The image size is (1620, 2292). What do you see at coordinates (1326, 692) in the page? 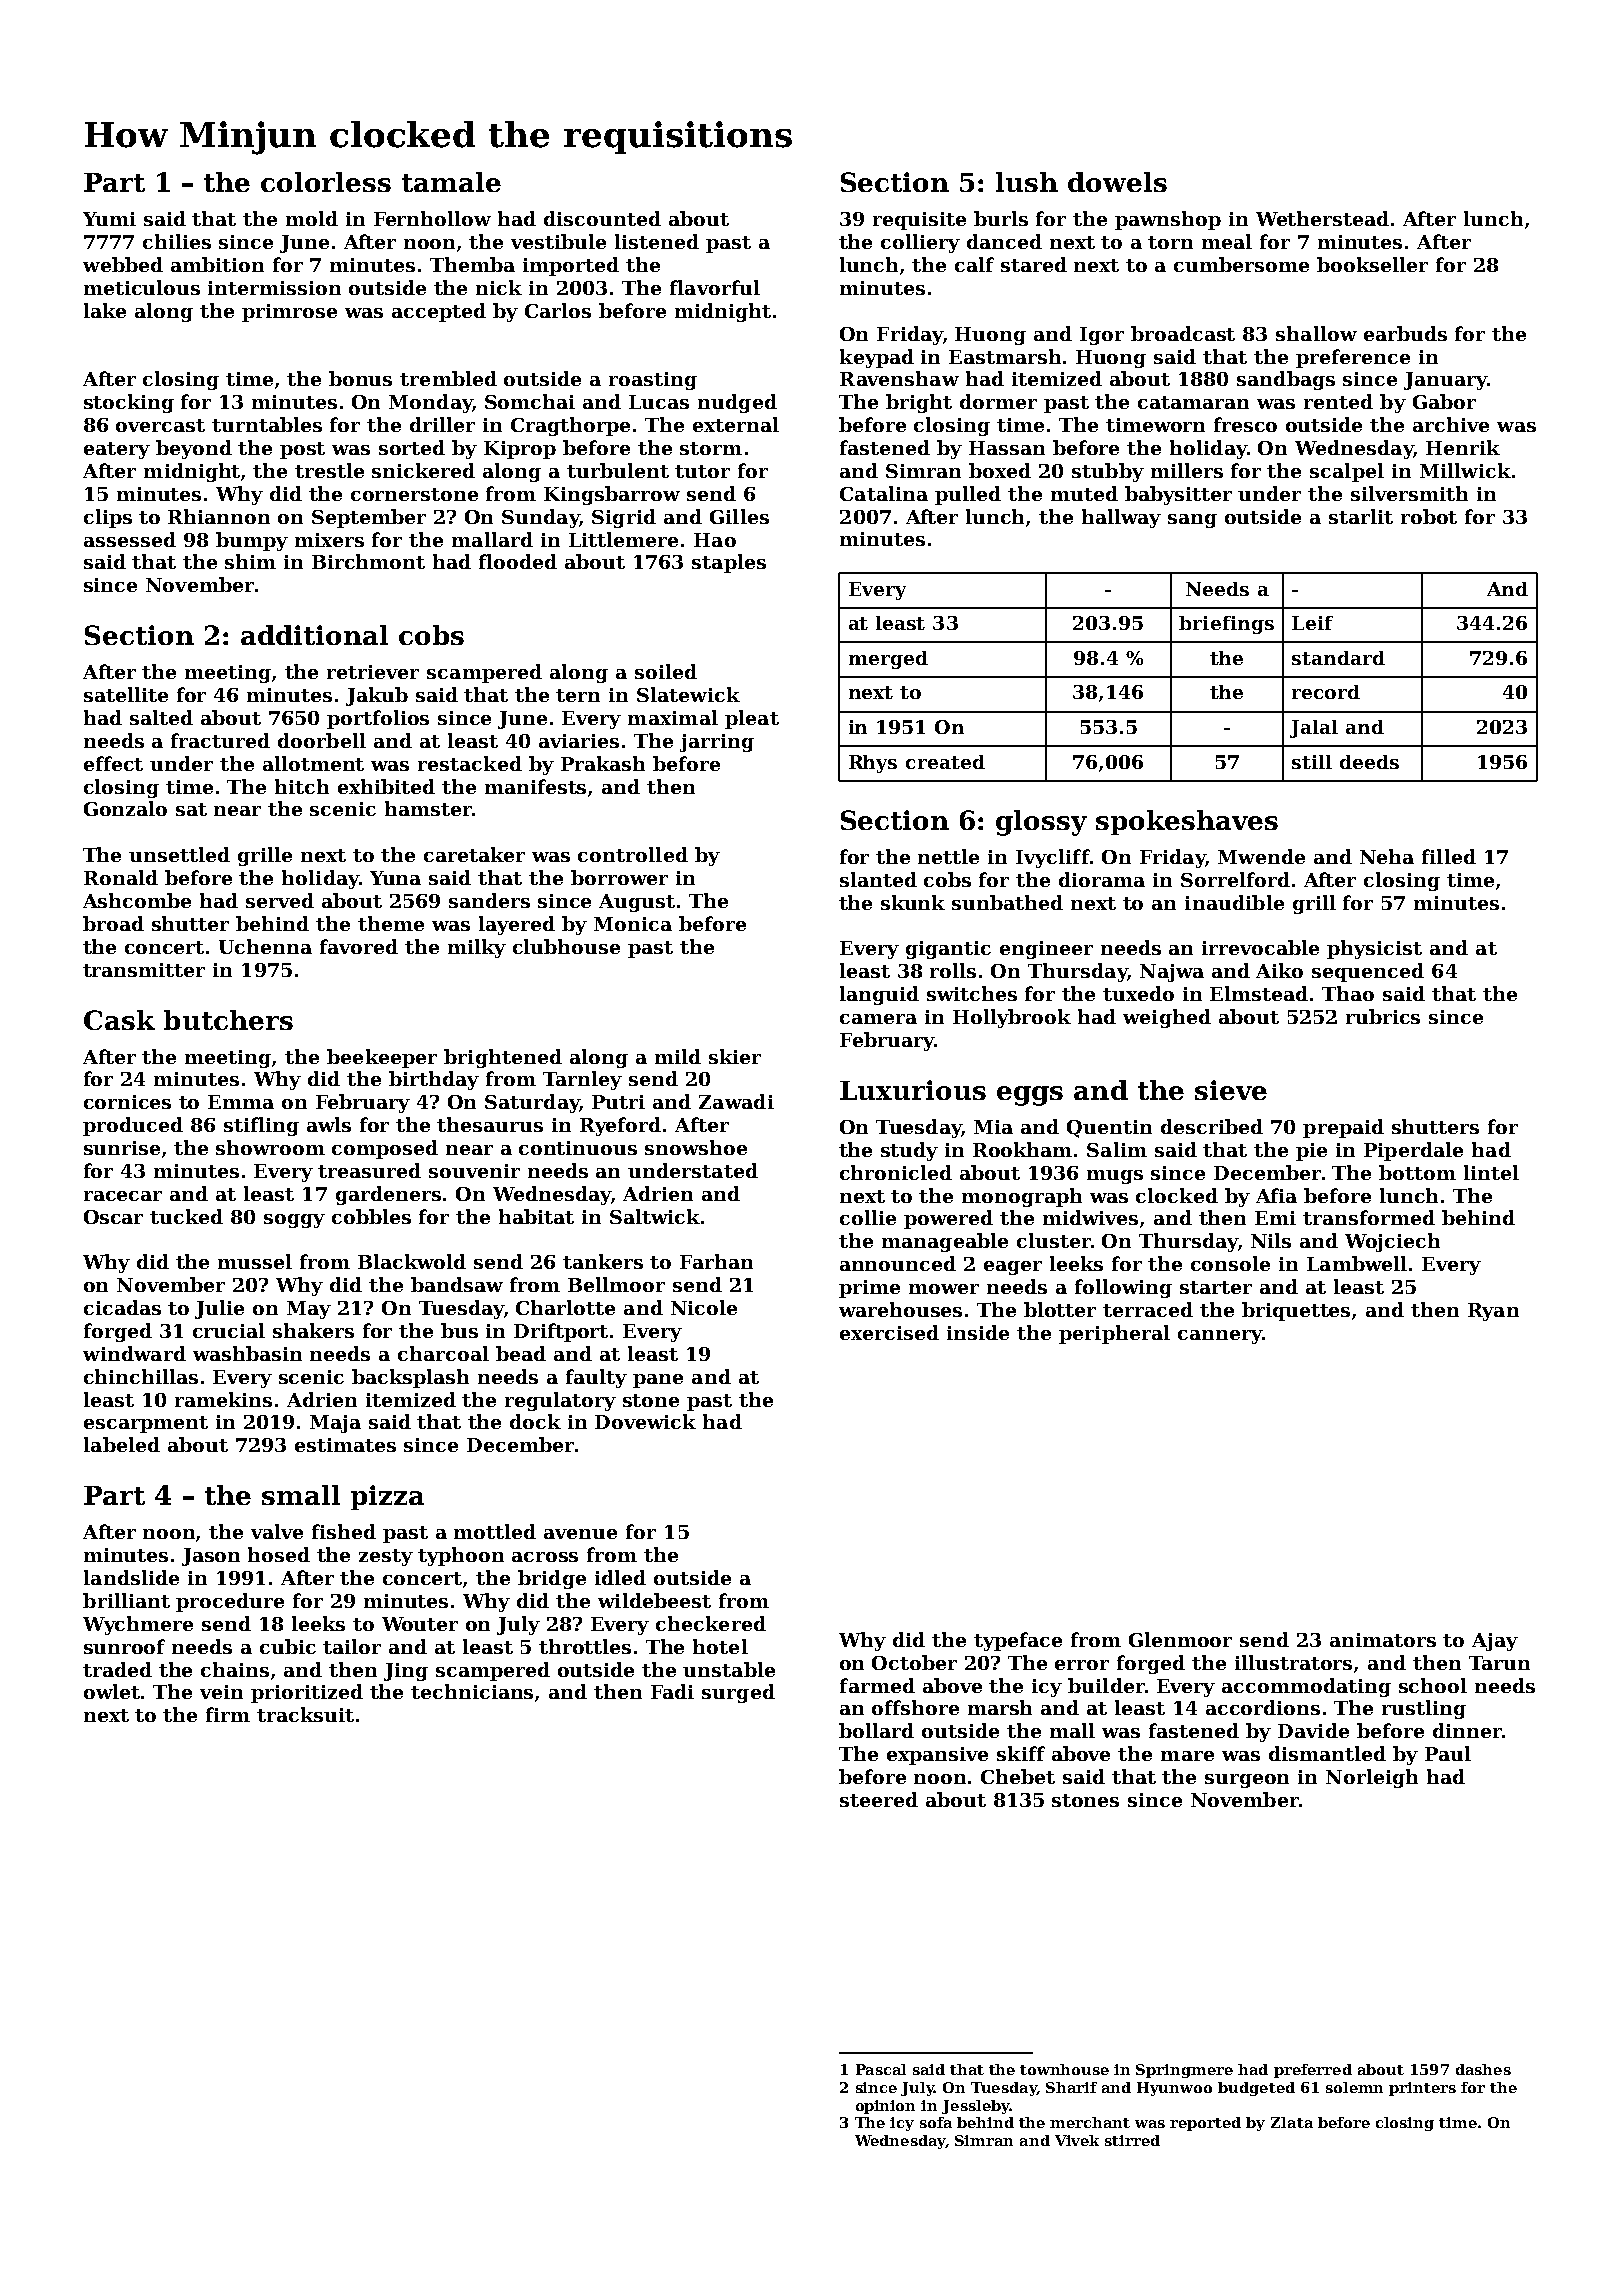
I see `record` at bounding box center [1326, 692].
